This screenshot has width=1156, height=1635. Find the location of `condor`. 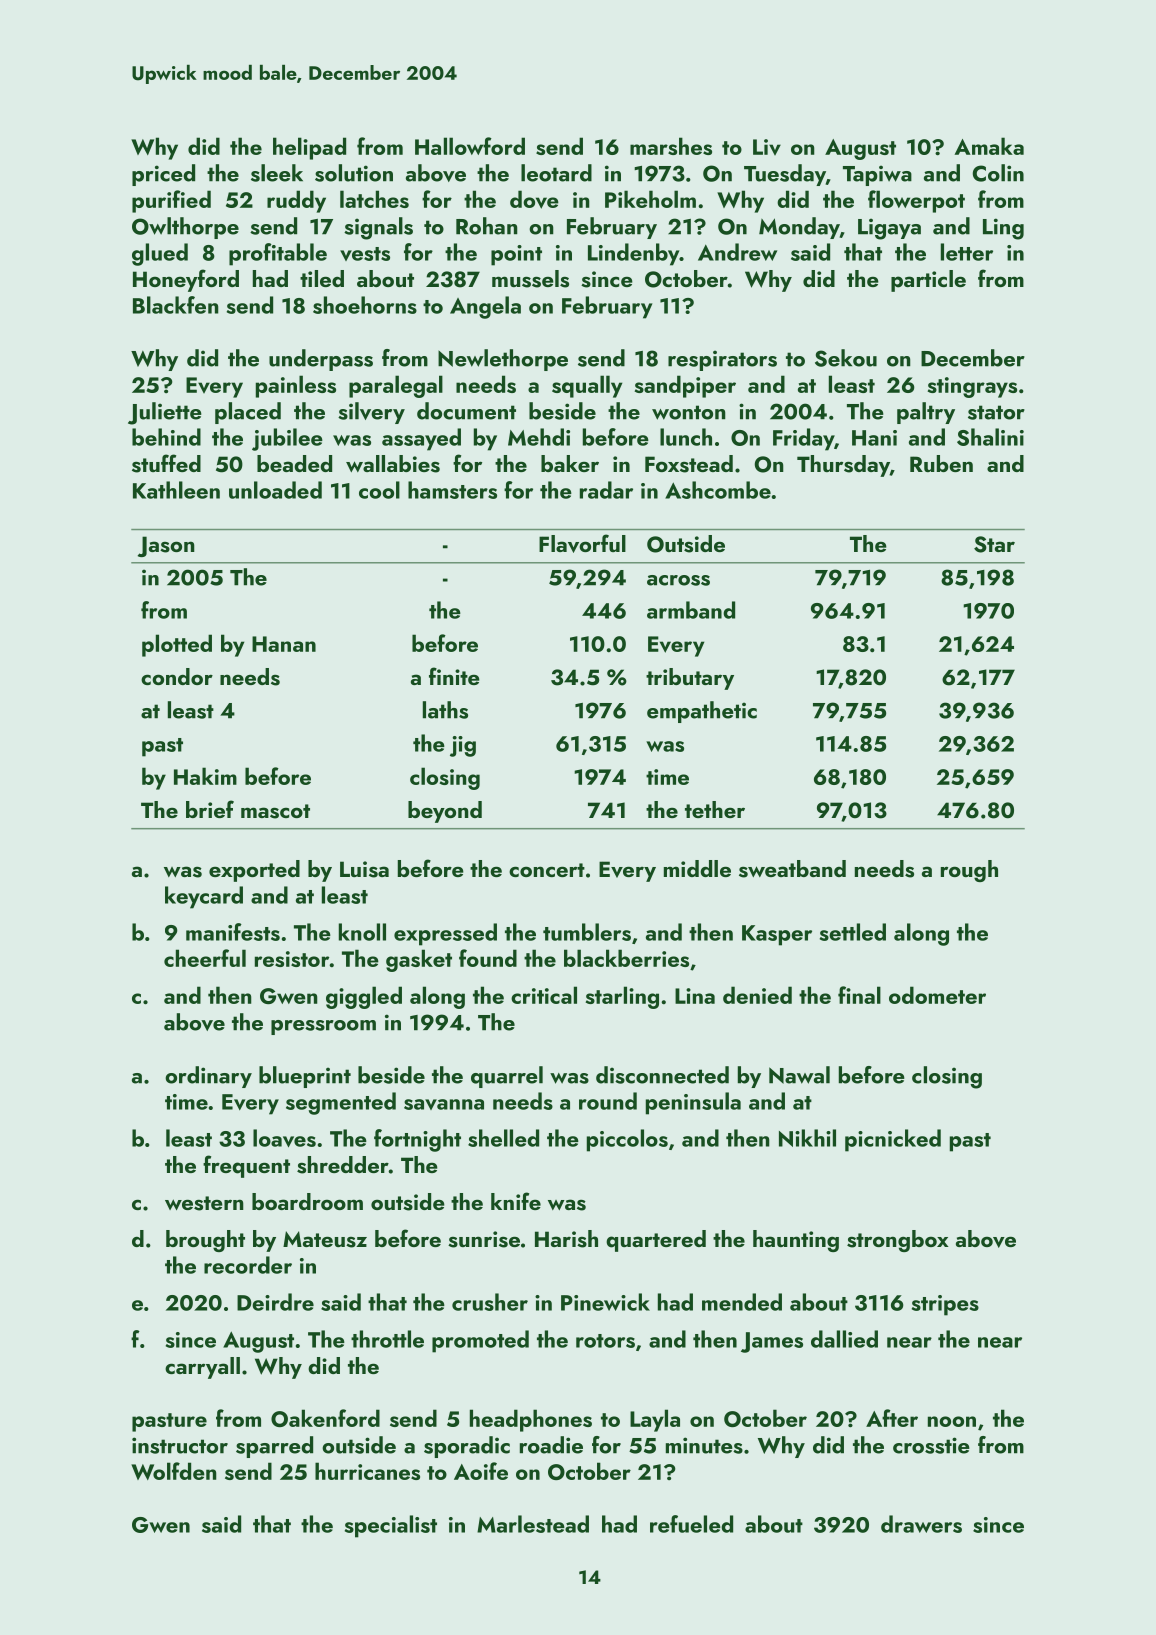

condor is located at coordinates (177, 676).
